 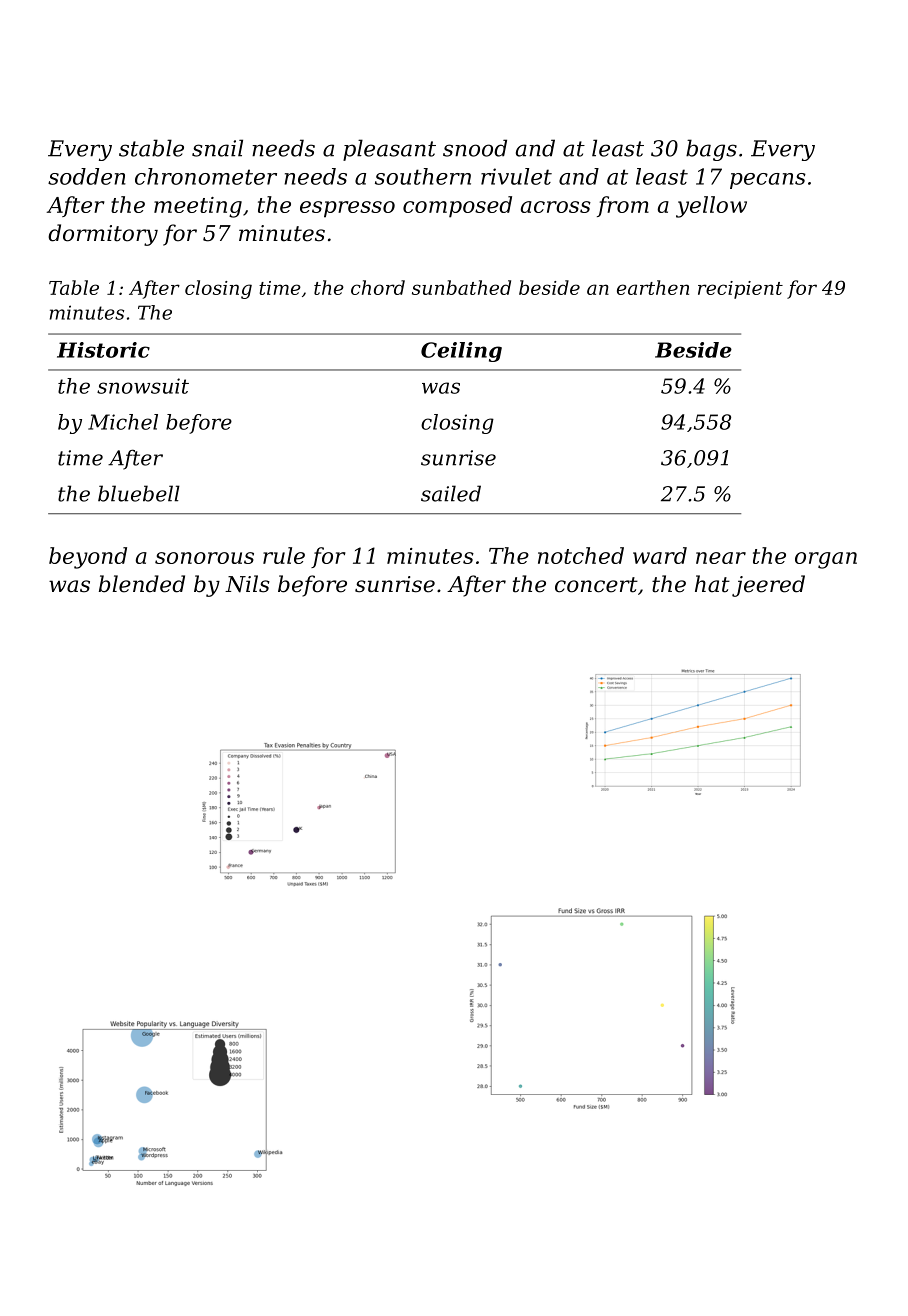 I want to click on espresso, so click(x=347, y=209).
